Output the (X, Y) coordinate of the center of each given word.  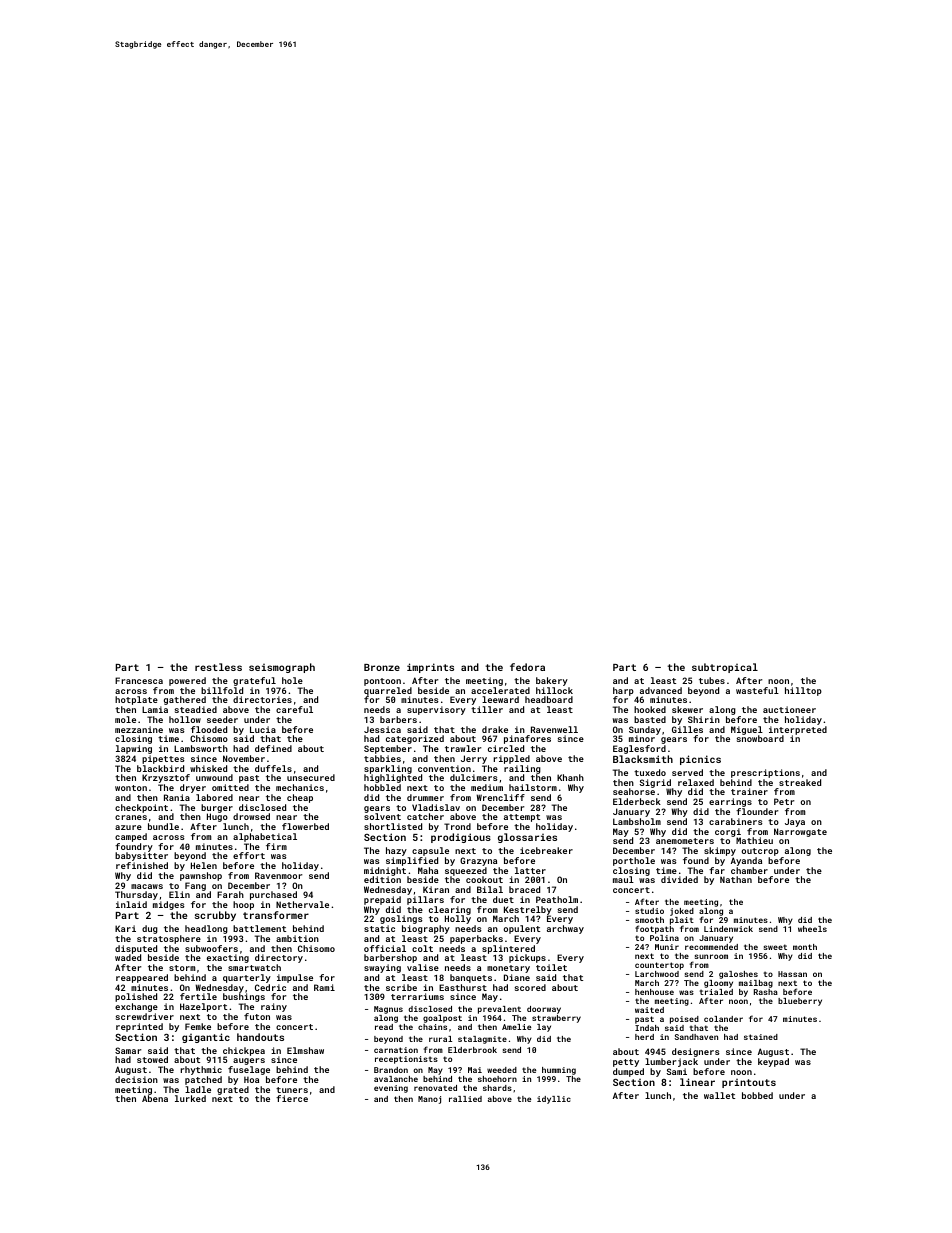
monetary (508, 969)
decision (136, 1079)
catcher (425, 816)
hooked (650, 709)
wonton (131, 788)
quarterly (247, 978)
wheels (812, 929)
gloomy (718, 984)
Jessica (382, 729)
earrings (730, 802)
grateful (254, 681)
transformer (276, 915)
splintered (508, 950)
